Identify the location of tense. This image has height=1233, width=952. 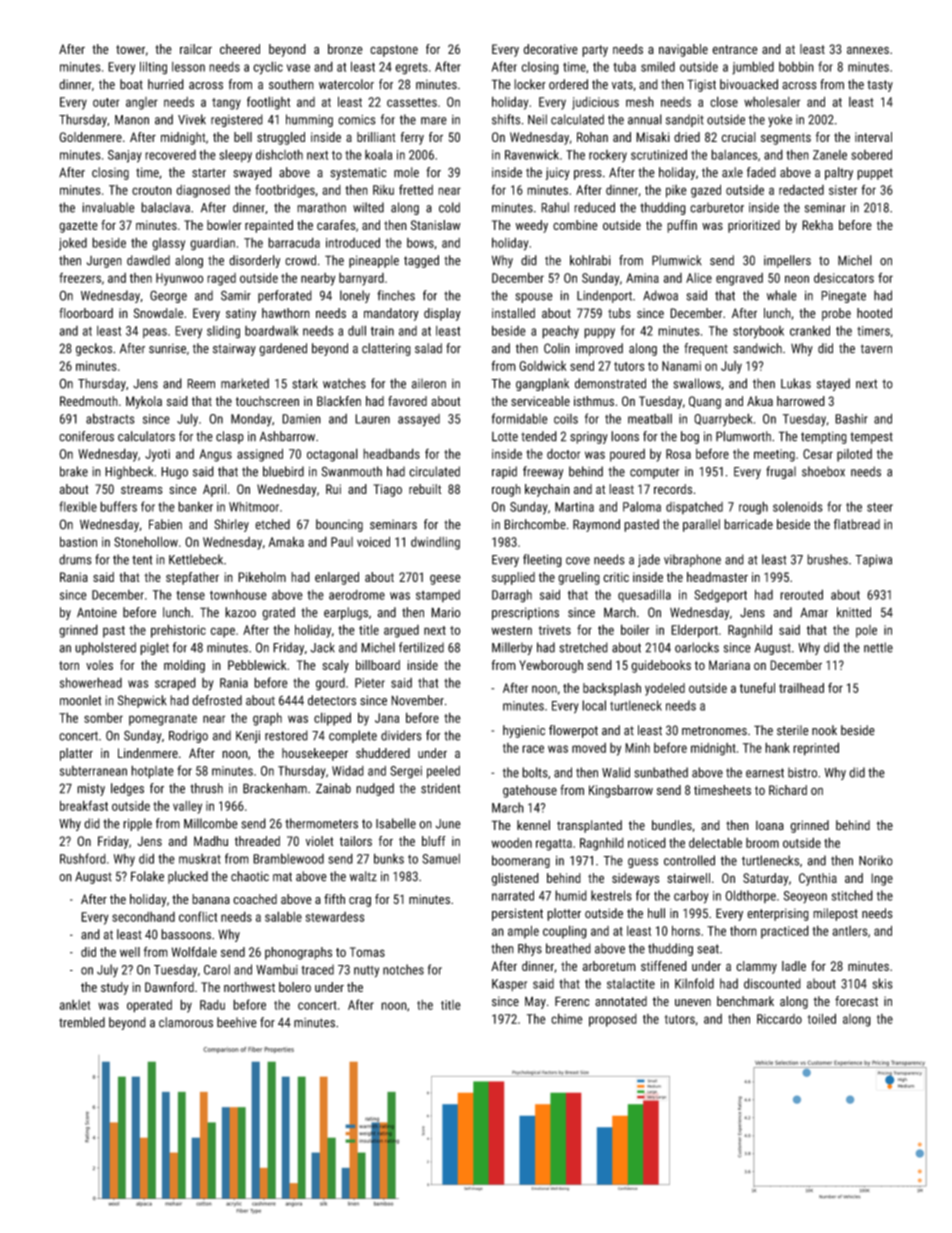
(190, 595).
